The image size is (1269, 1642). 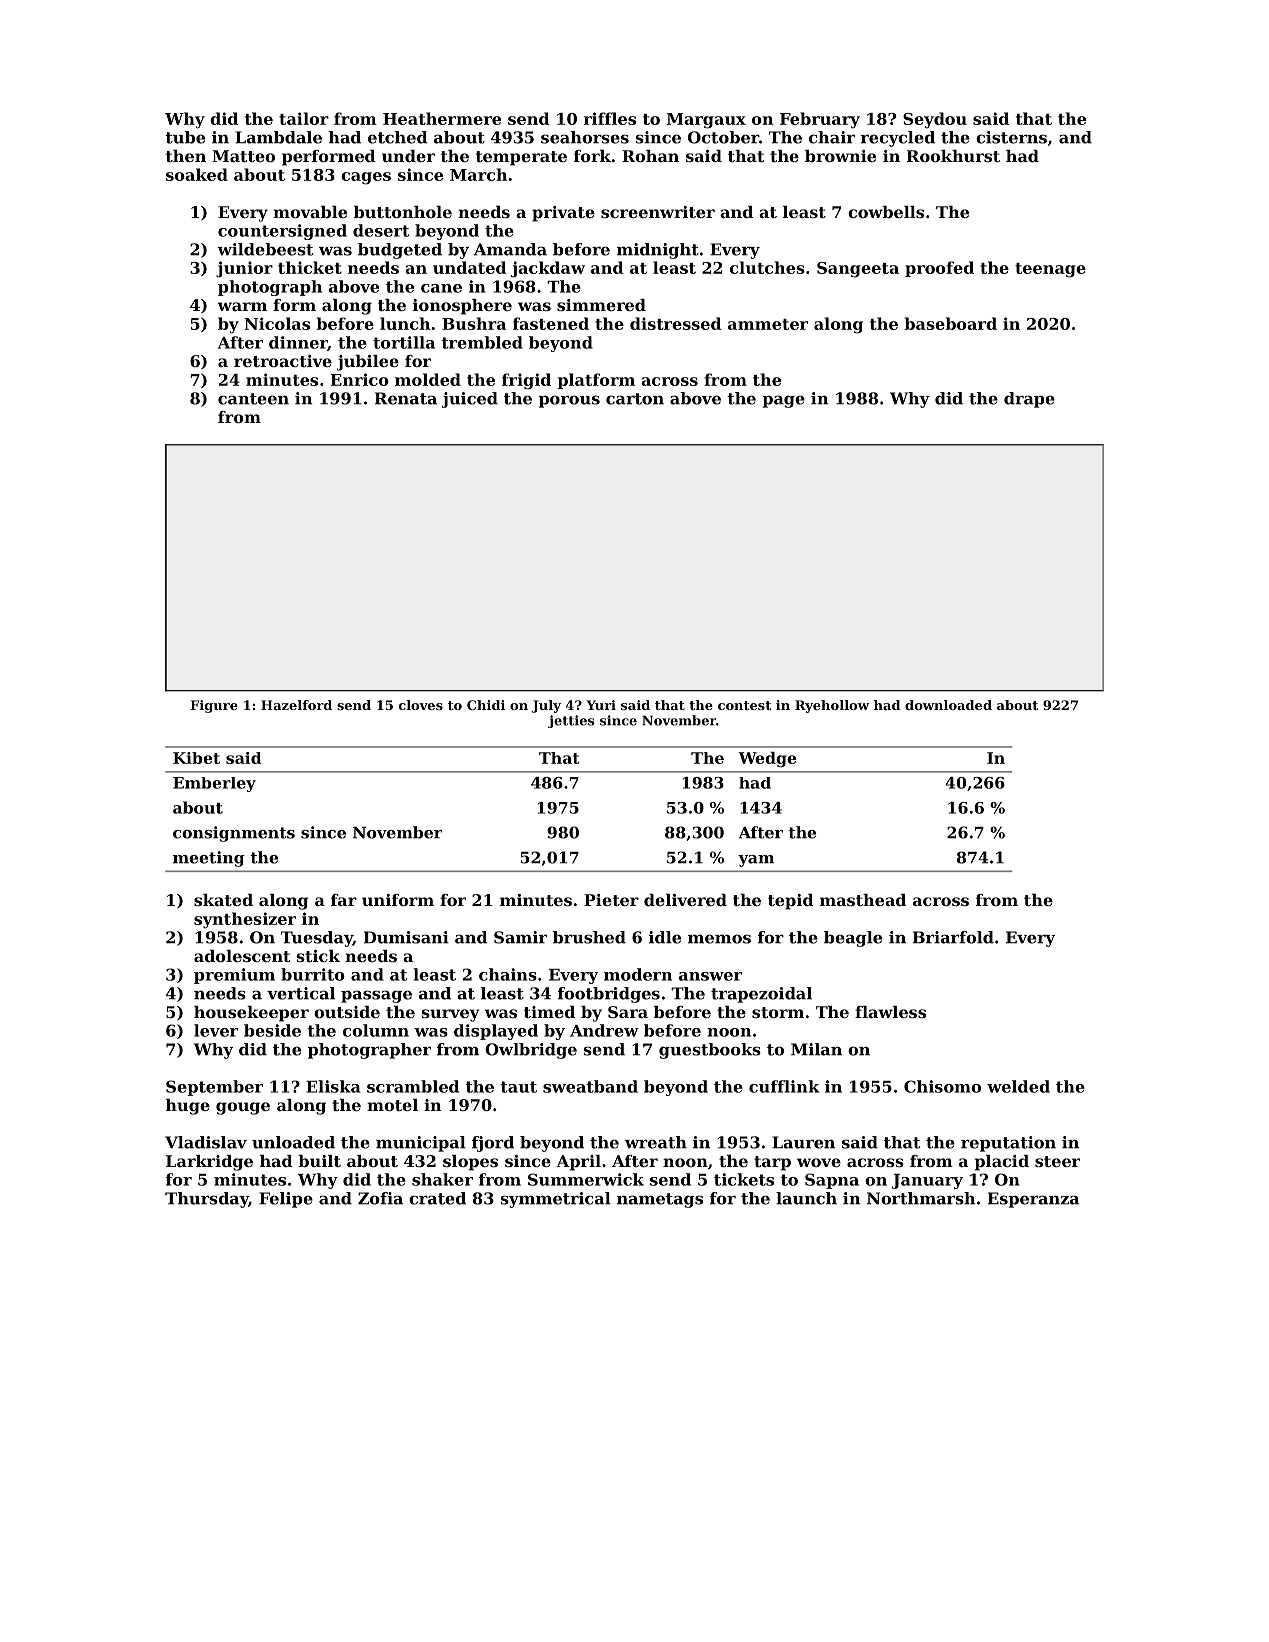 What do you see at coordinates (282, 232) in the image?
I see `countersigned` at bounding box center [282, 232].
